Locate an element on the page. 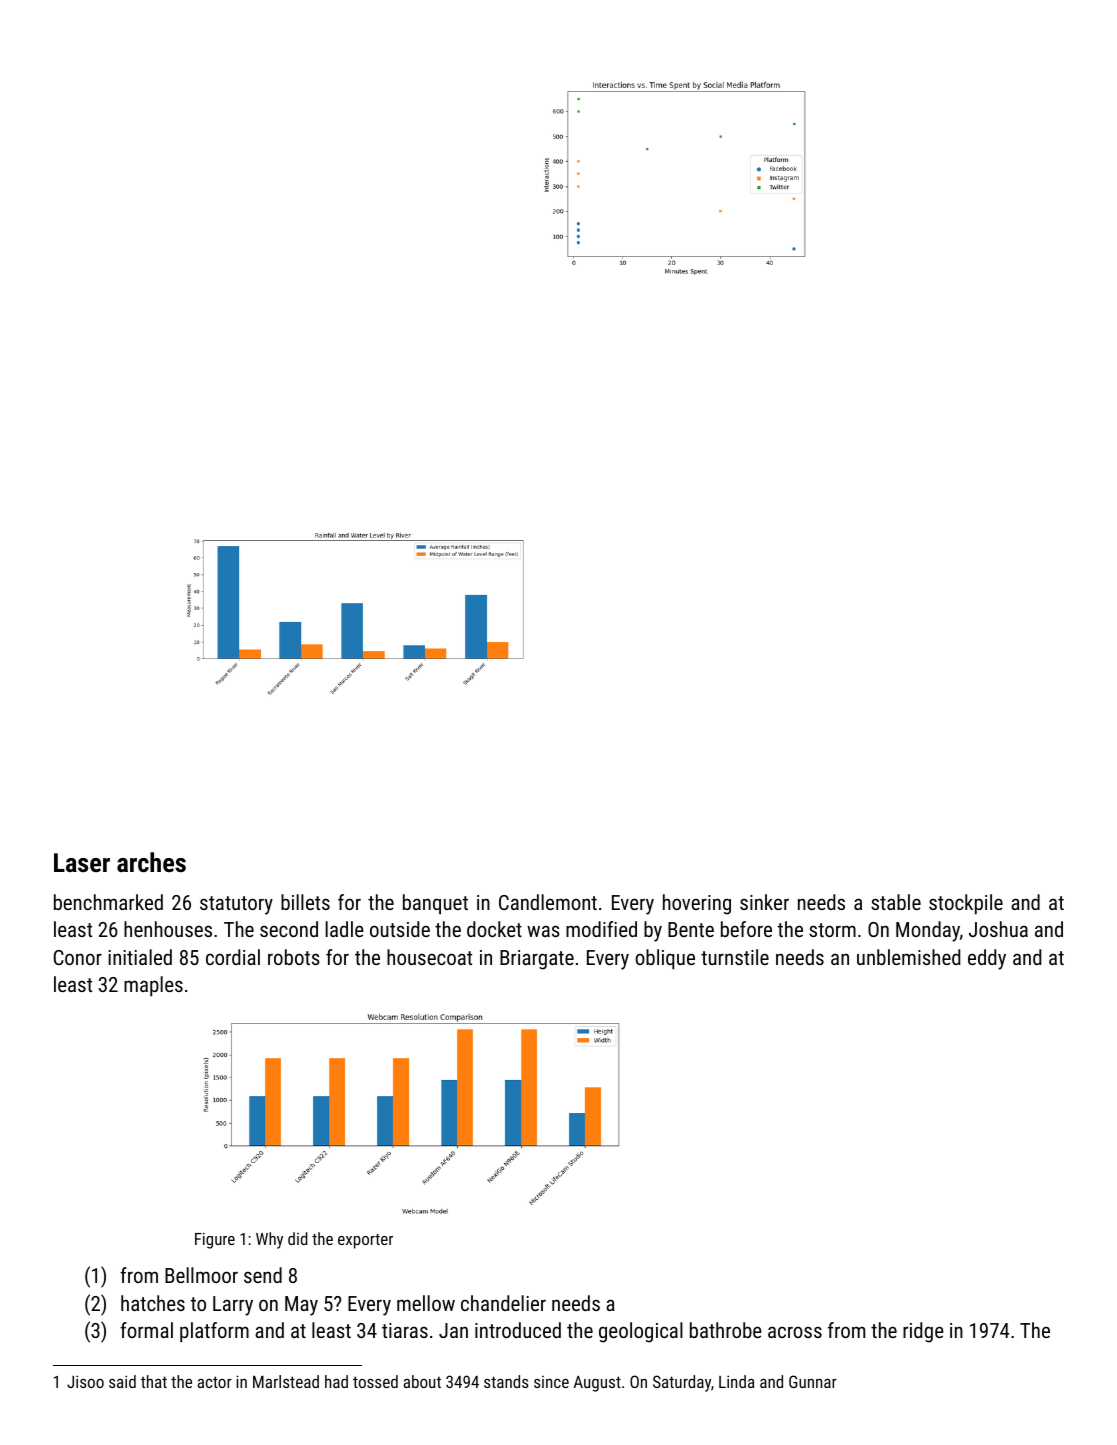  stable is located at coordinates (896, 902).
